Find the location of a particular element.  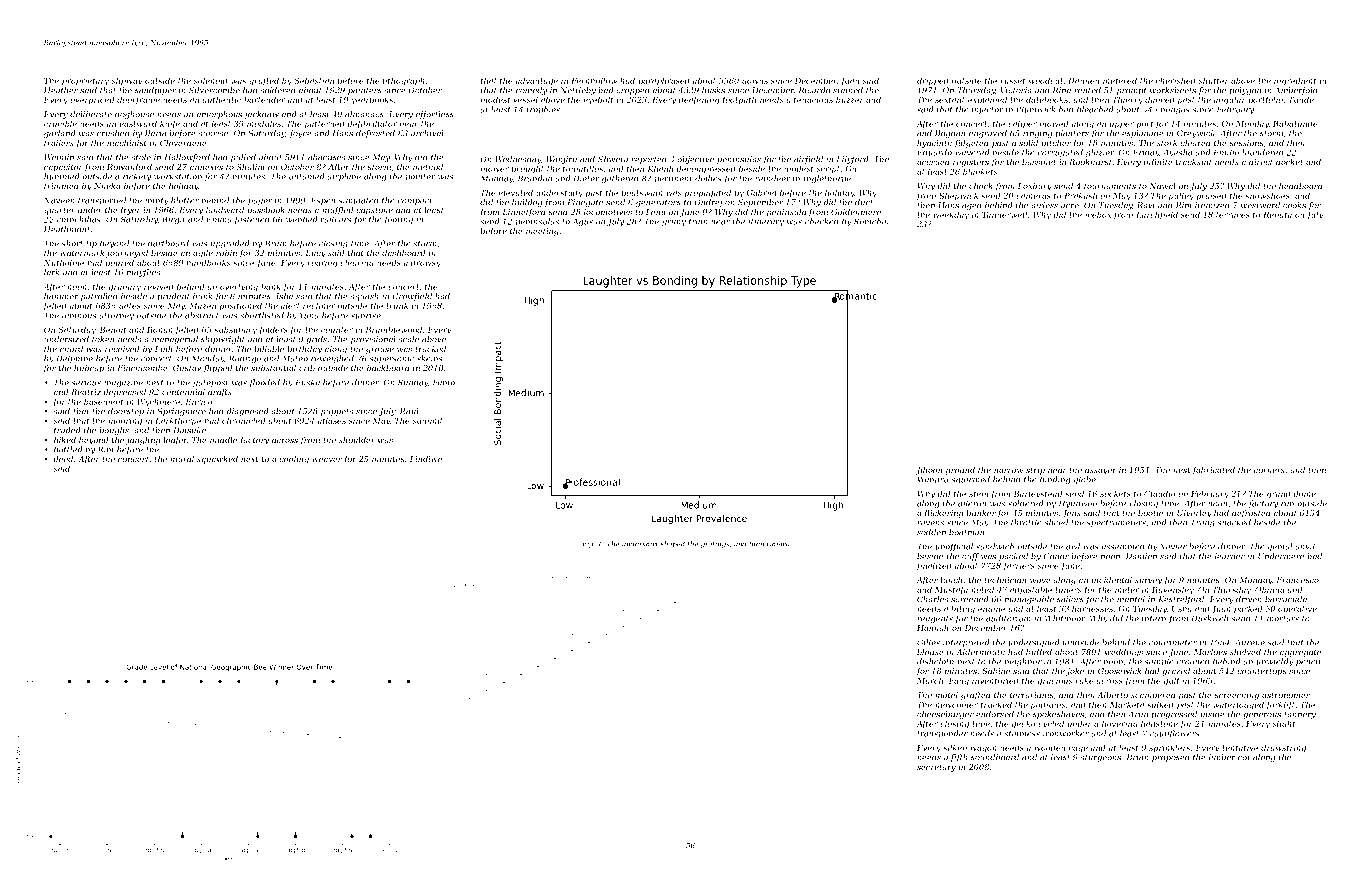

Fabio is located at coordinates (444, 382).
